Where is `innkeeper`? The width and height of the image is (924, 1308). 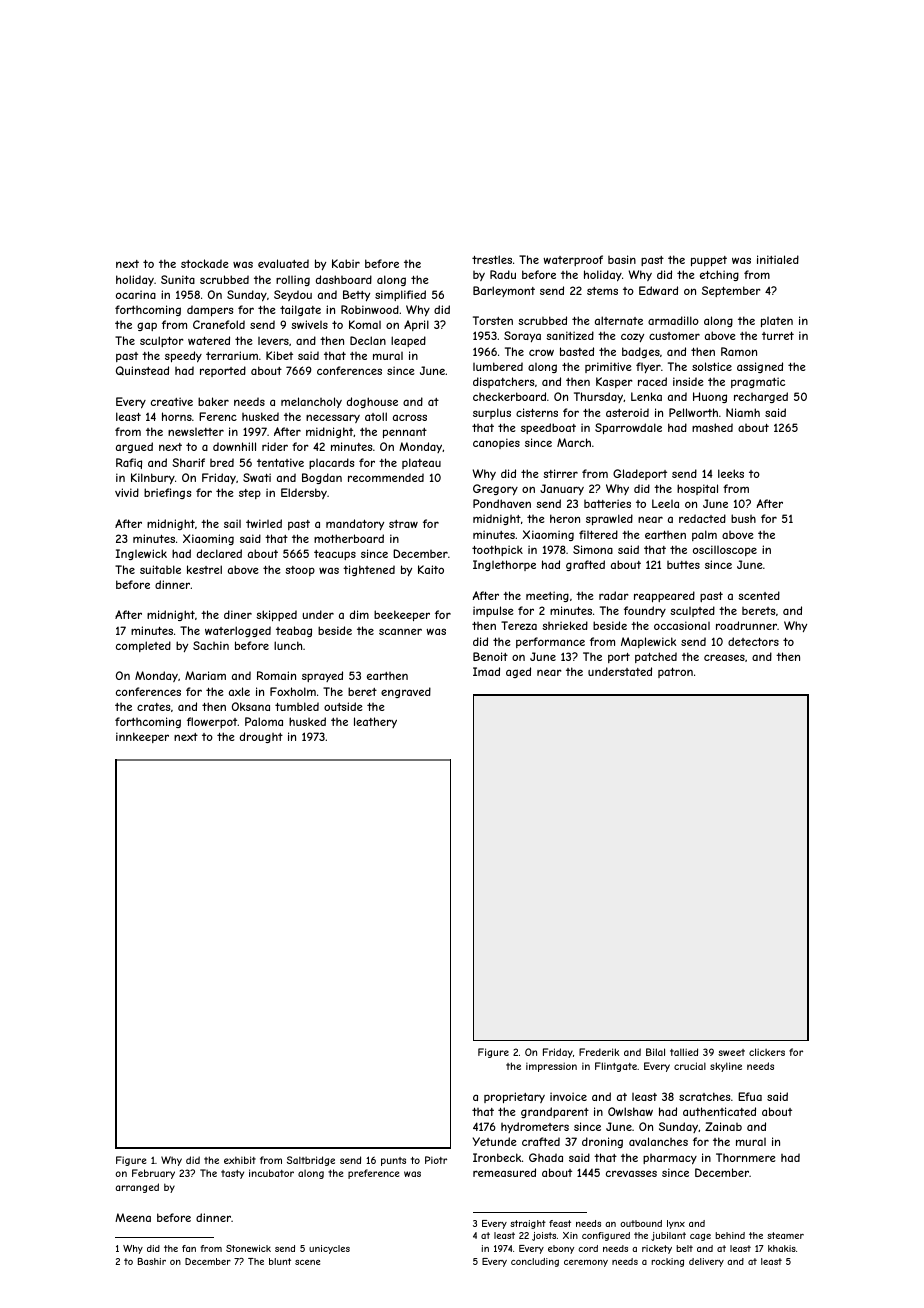 innkeeper is located at coordinates (142, 737).
